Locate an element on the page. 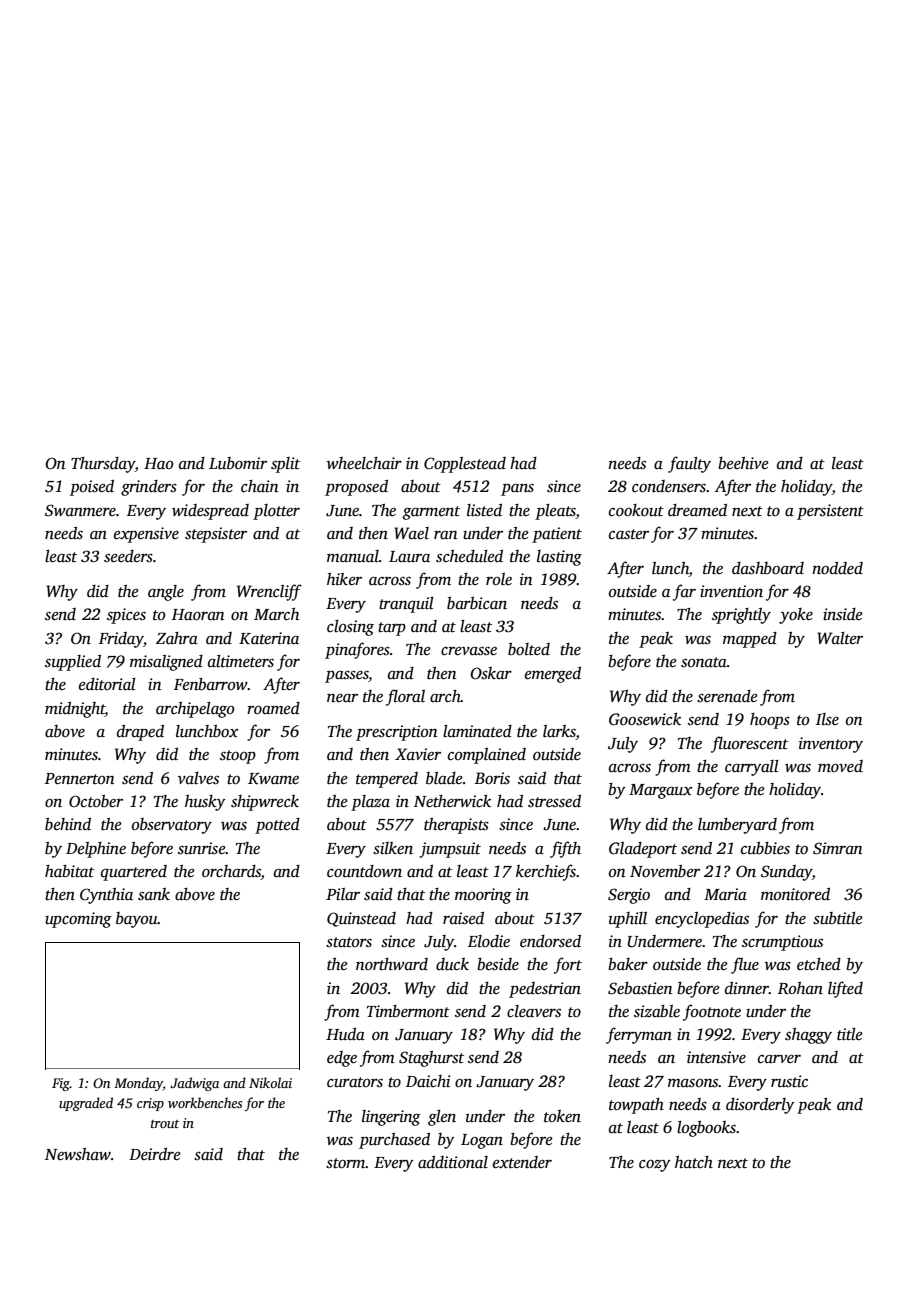 The height and width of the document is (1316, 908). listed is located at coordinates (484, 510).
